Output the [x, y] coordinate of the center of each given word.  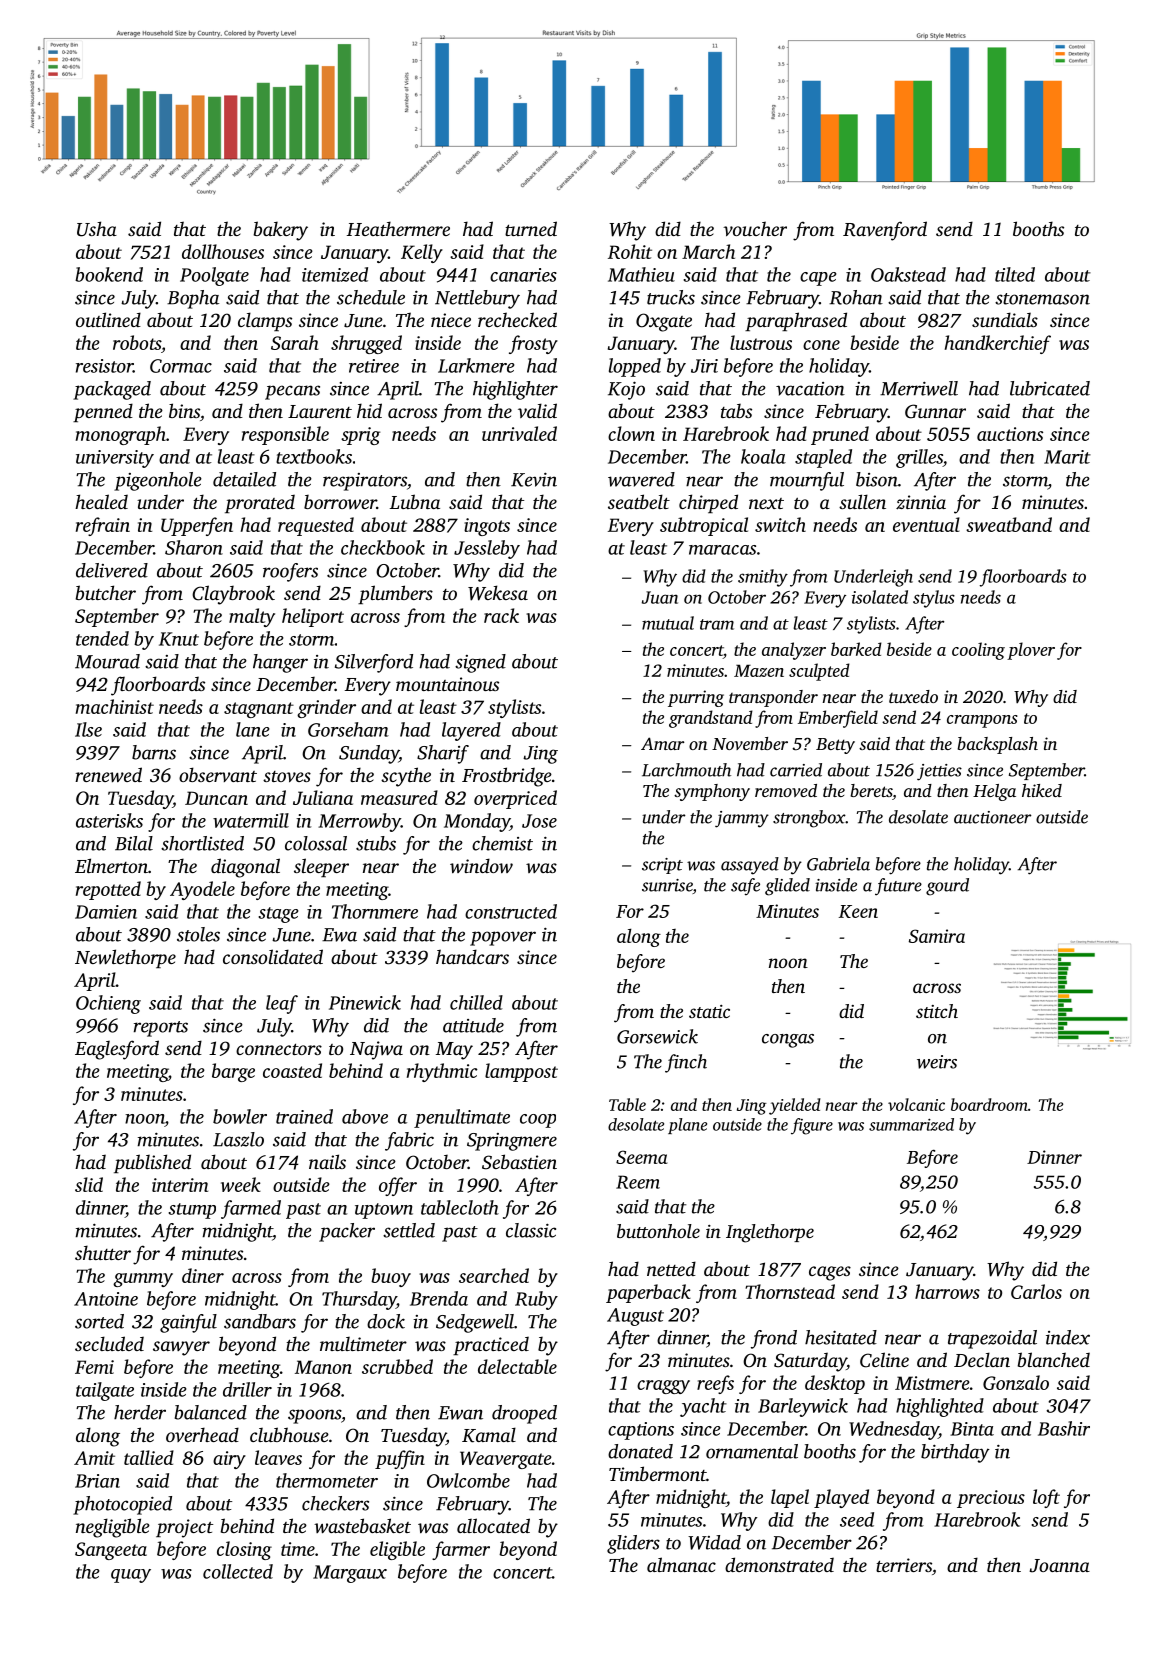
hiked [1042, 790]
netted [671, 1268]
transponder [773, 698]
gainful [188, 1323]
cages [830, 1273]
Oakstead [908, 274]
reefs [715, 1384]
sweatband [1009, 524]
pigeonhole [158, 481]
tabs [736, 411]
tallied [149, 1457]
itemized [335, 274]
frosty [533, 344]
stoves [287, 776]
